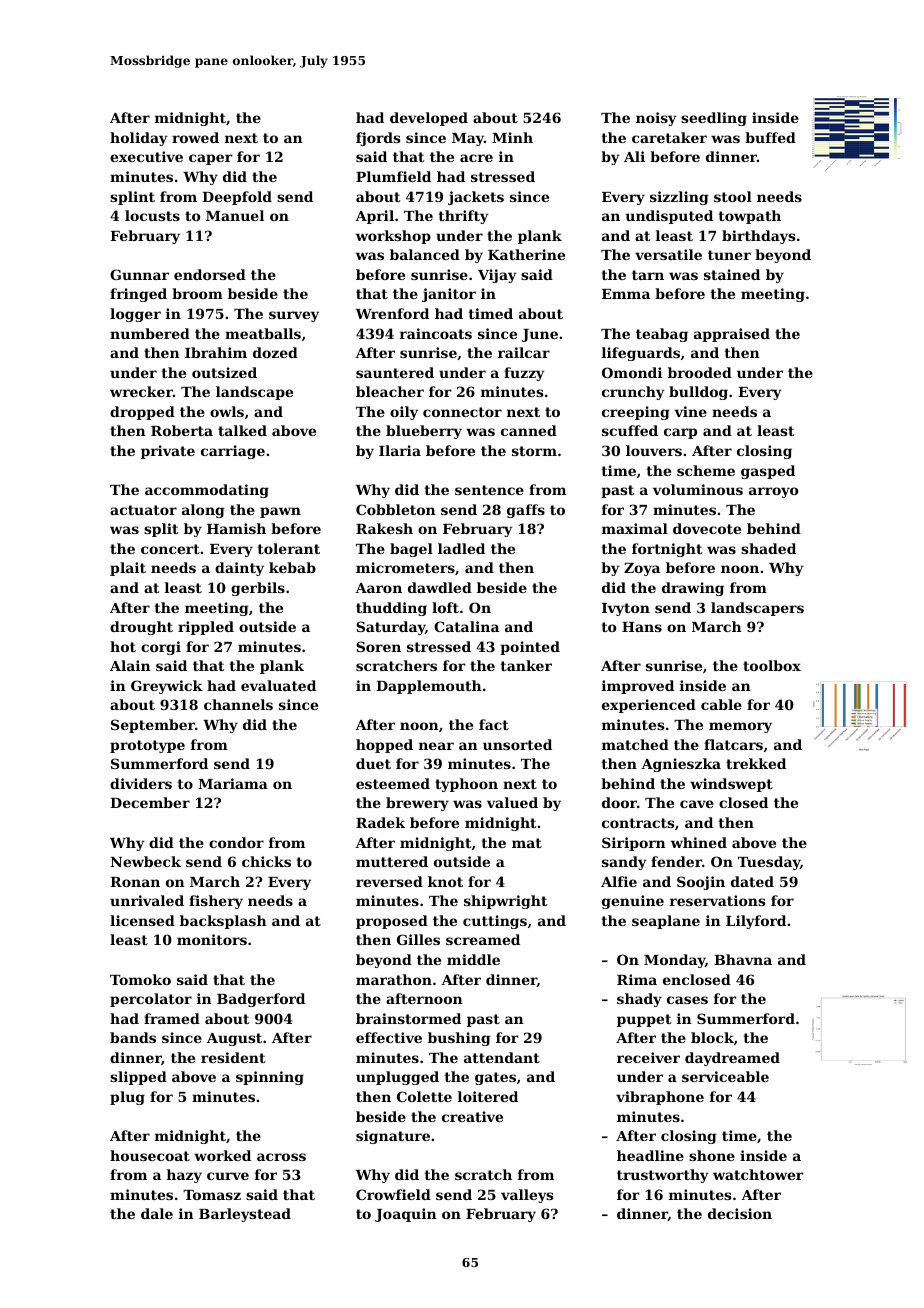  I want to click on louvers, so click(654, 450).
